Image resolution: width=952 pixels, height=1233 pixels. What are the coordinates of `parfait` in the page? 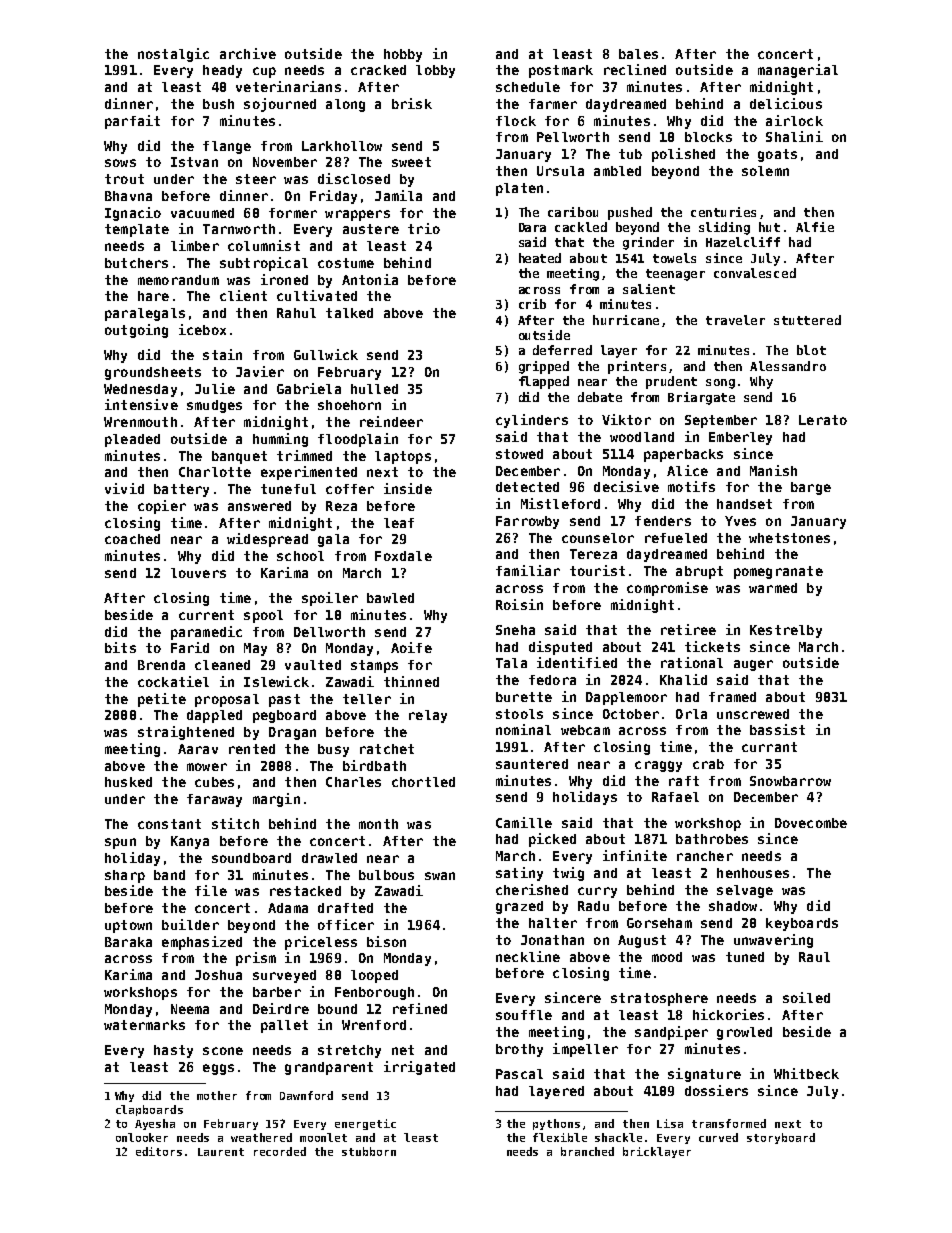 It's located at (132, 122).
